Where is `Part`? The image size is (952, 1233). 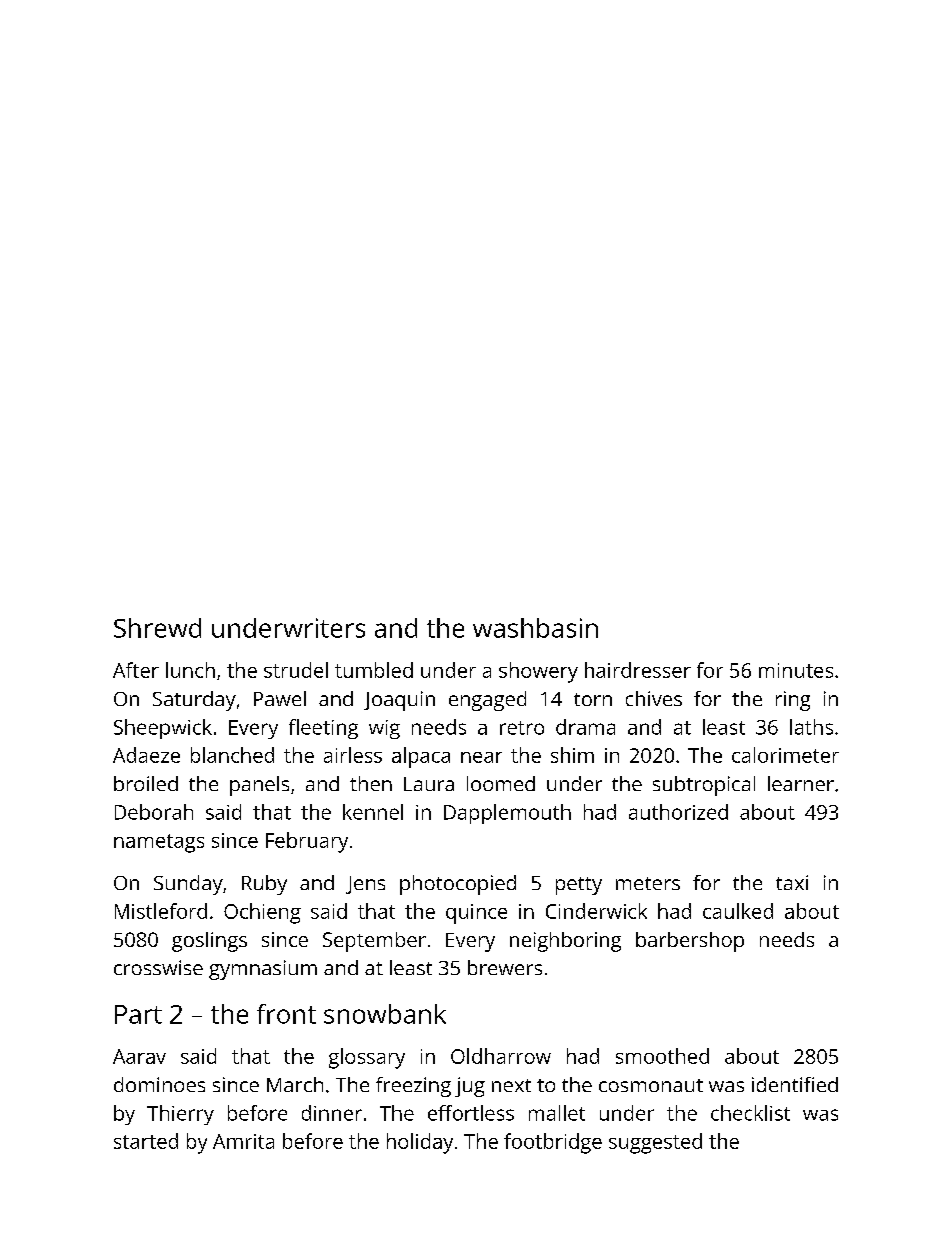
Part is located at coordinates (138, 1014).
